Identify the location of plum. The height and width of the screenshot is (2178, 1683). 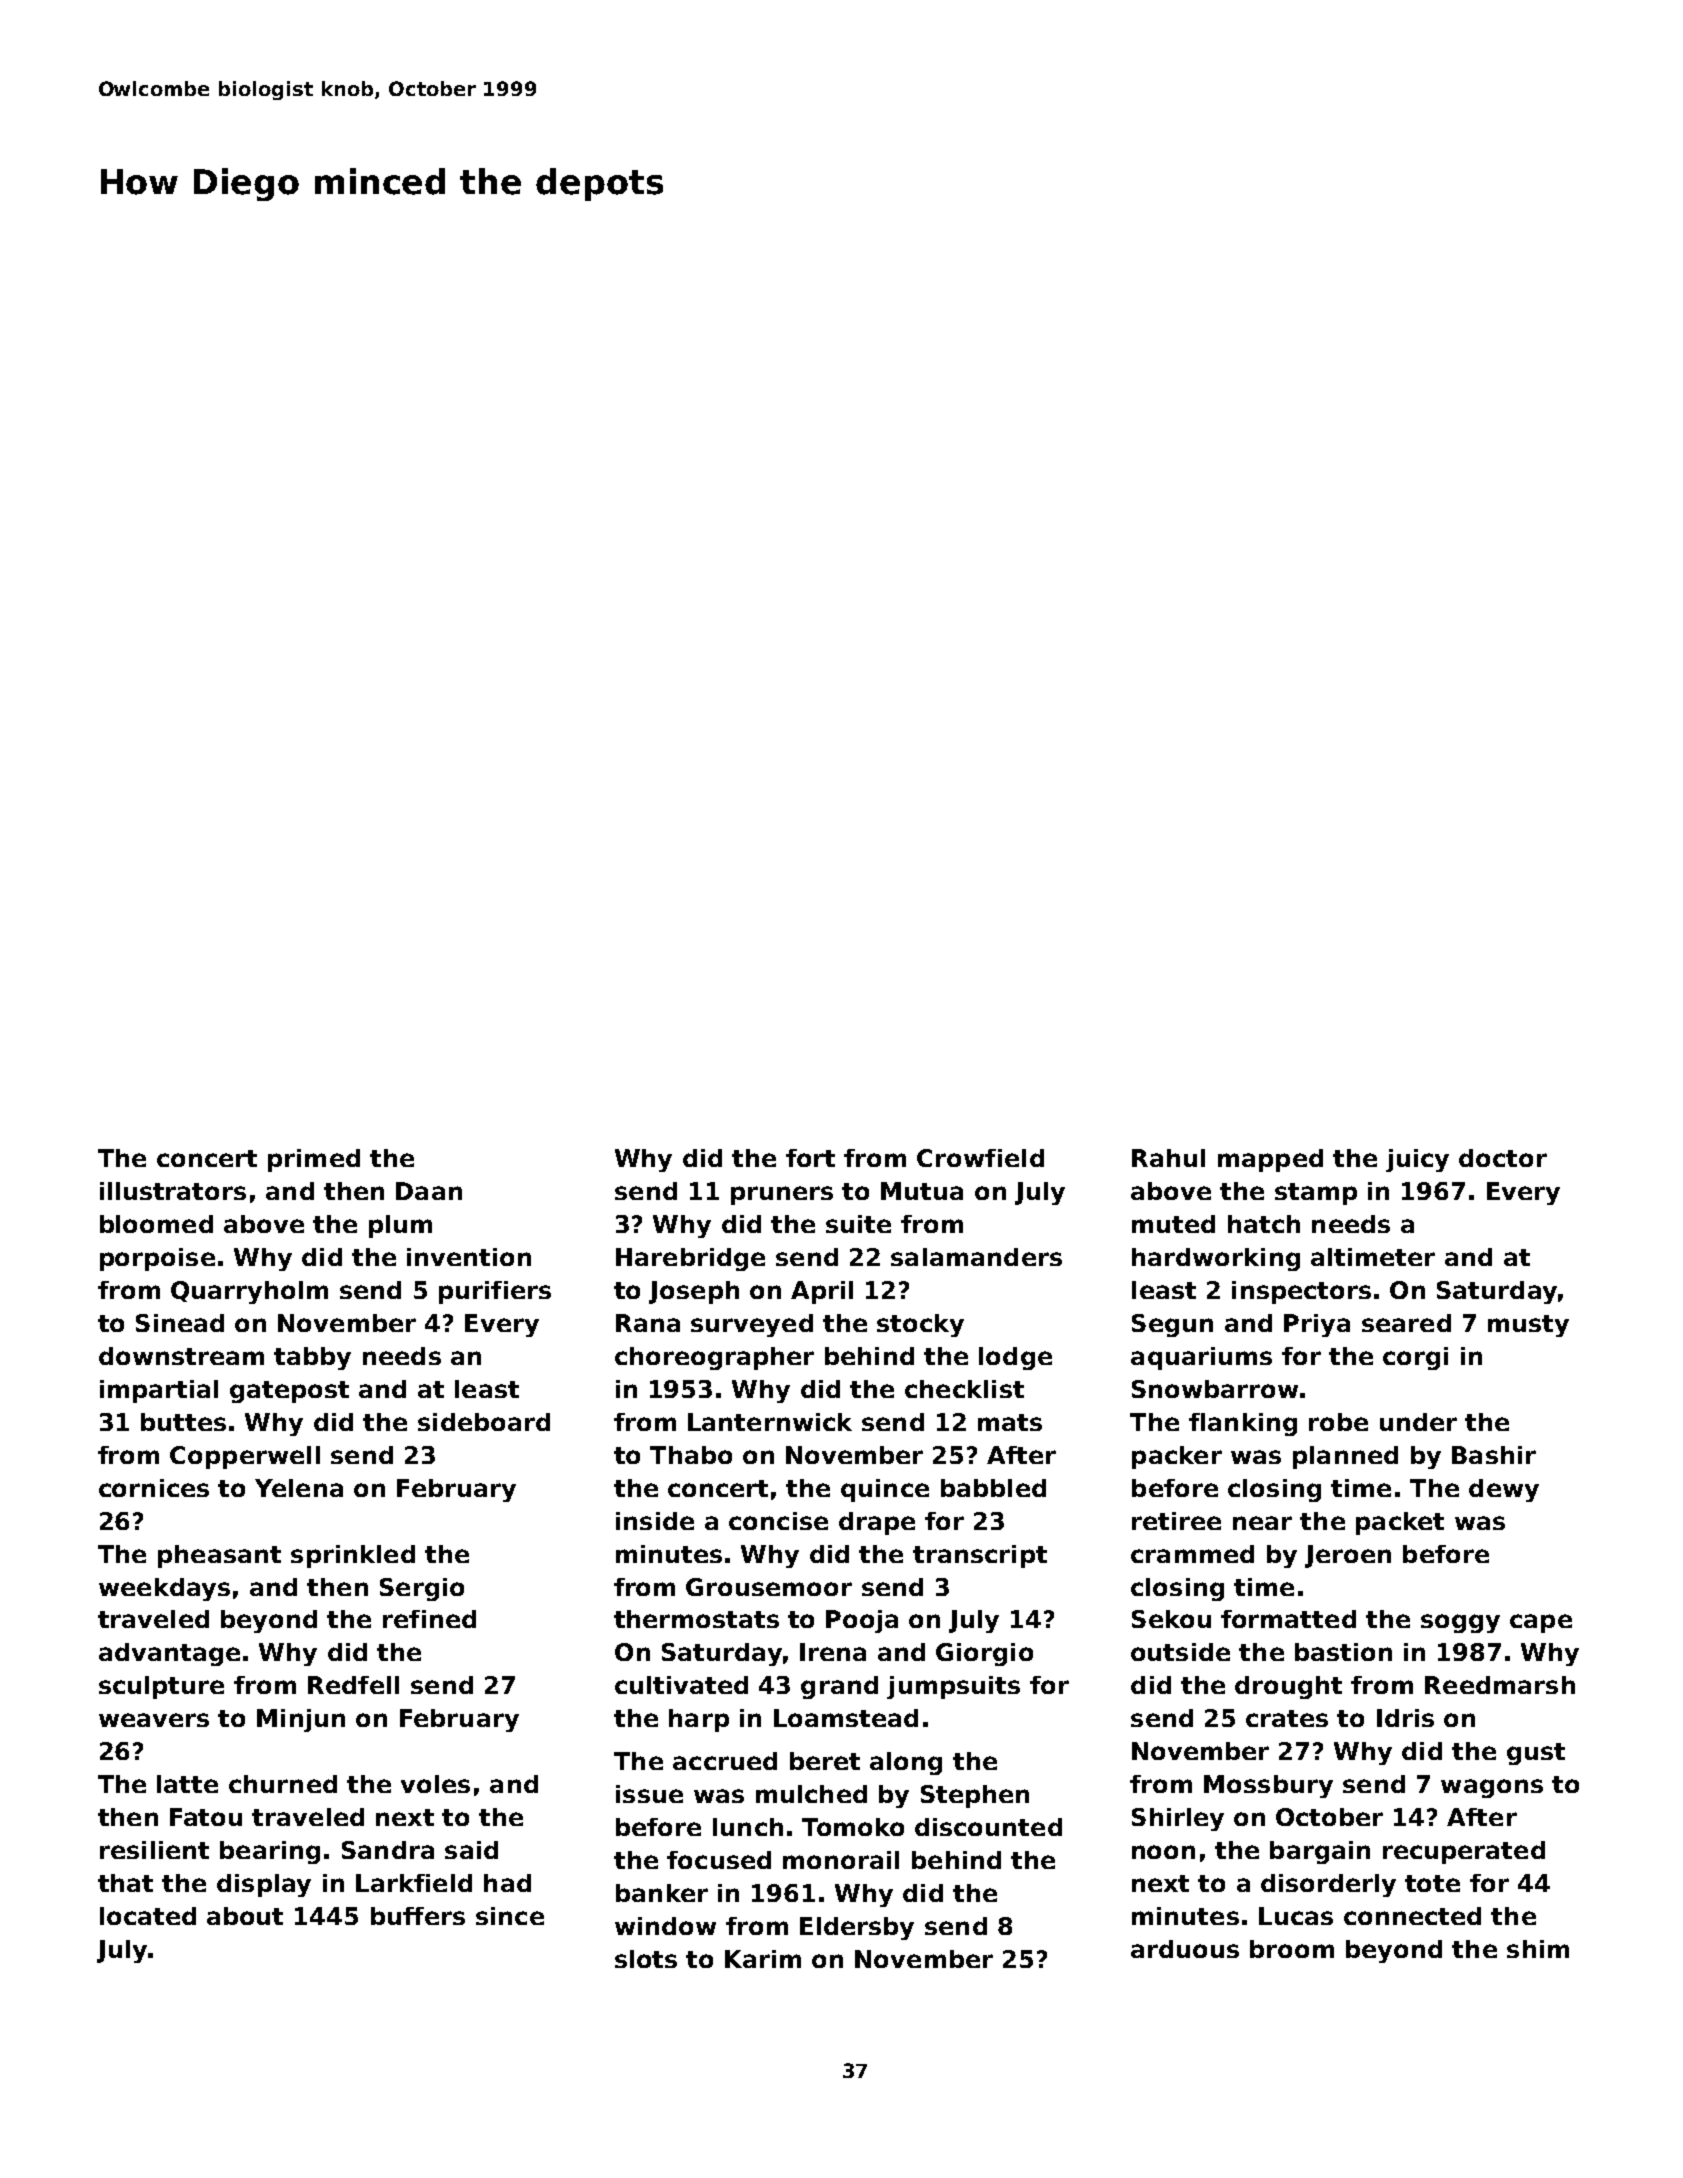
(400, 1226).
